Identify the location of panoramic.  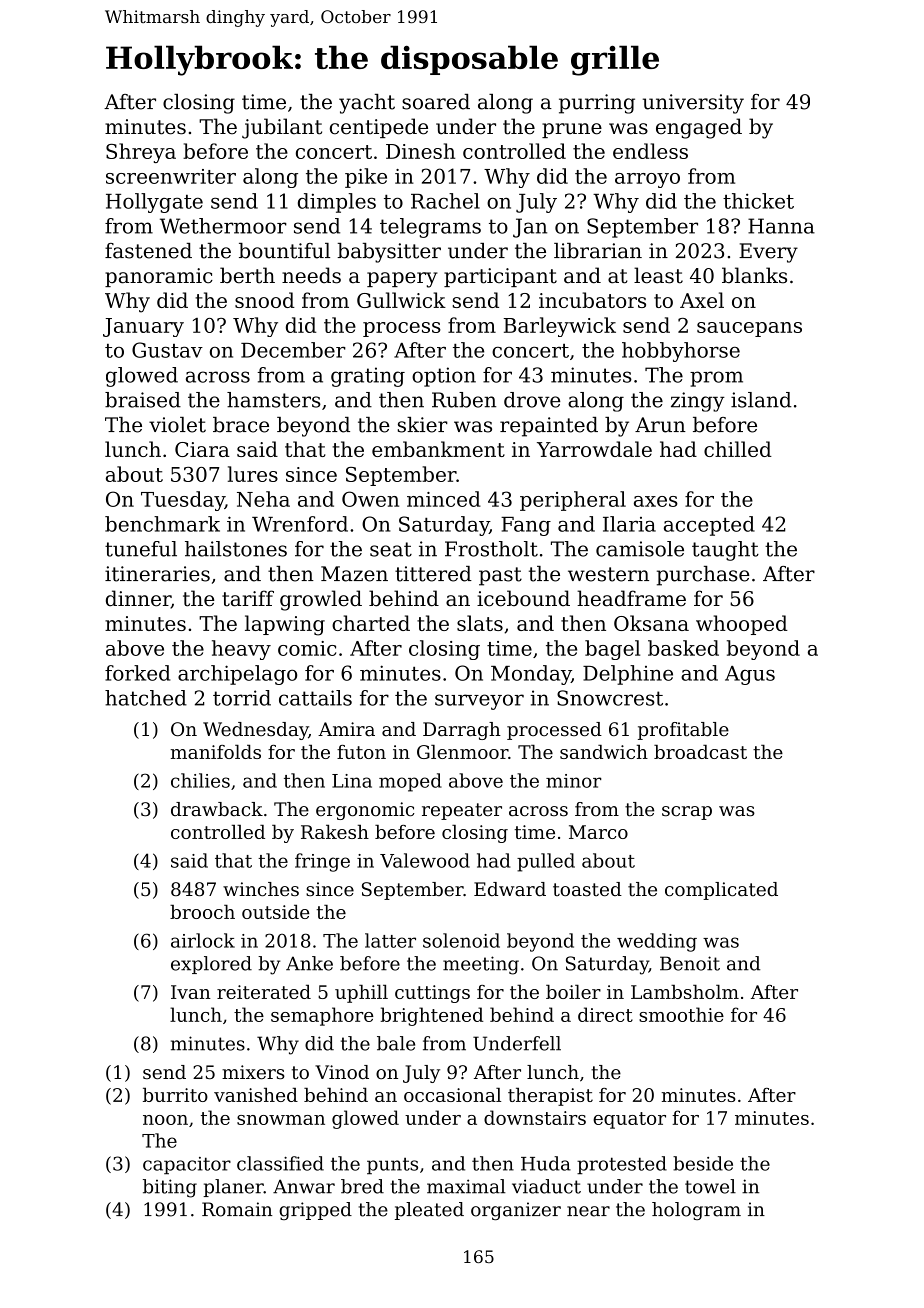
(159, 277).
